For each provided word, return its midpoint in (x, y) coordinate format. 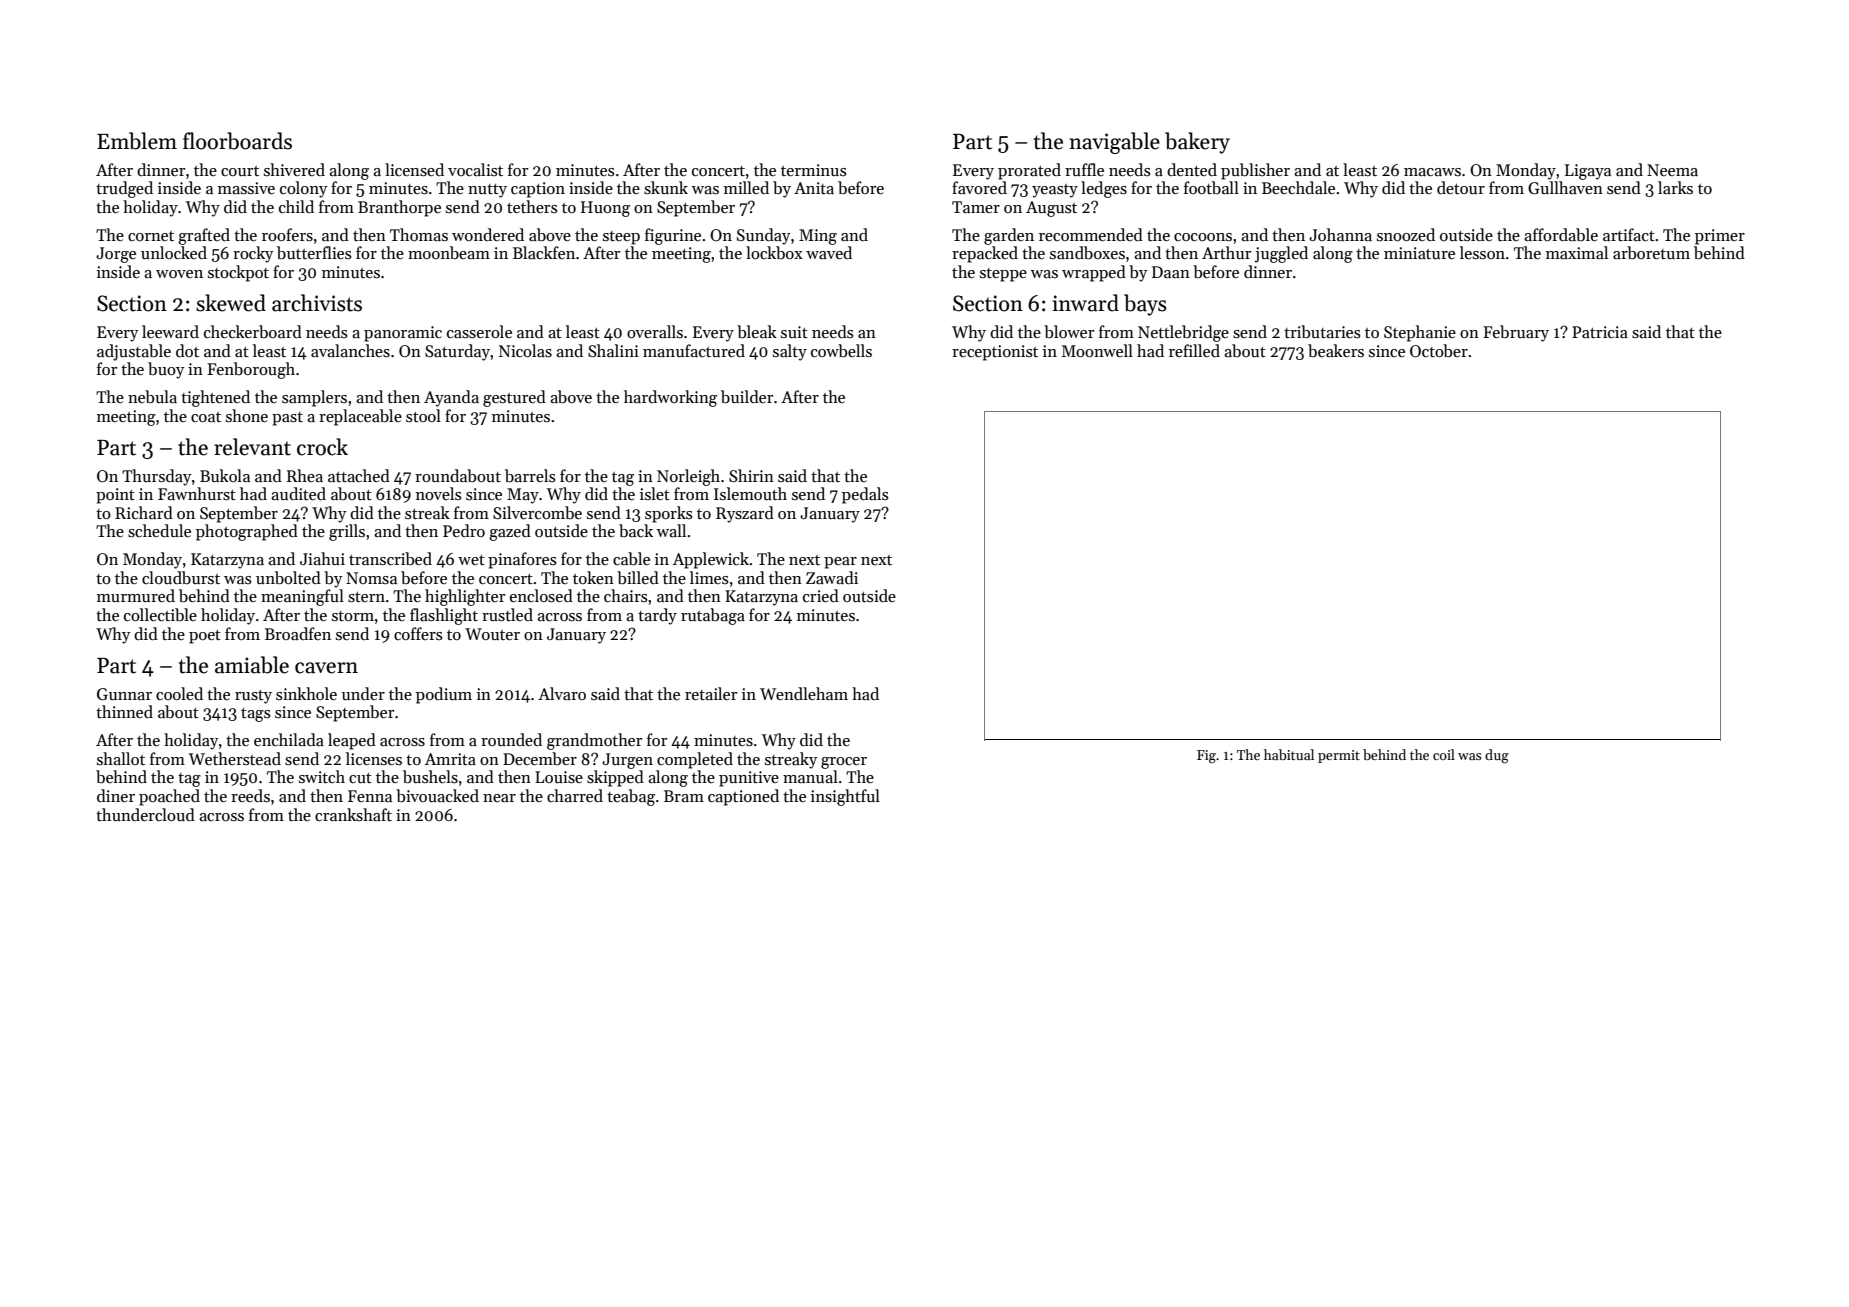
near (499, 798)
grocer (844, 763)
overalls (655, 331)
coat (206, 417)
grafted (204, 236)
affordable (1561, 234)
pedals (865, 495)
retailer (711, 693)
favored (979, 187)
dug (1497, 756)
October (1439, 351)
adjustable (134, 352)
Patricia (1600, 332)
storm (353, 616)
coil (1444, 754)
